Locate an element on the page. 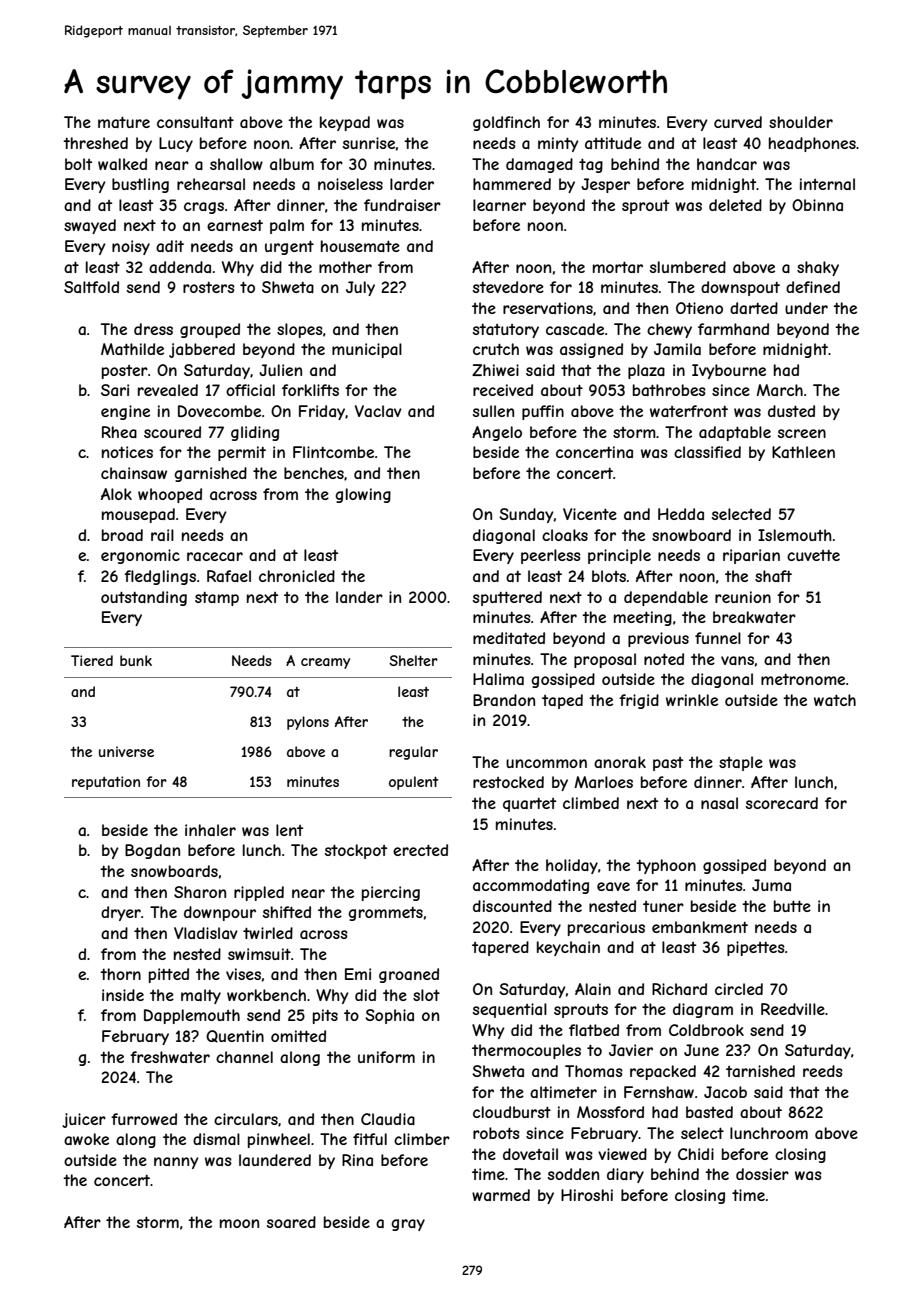 This document has height=1308, width=924. Hiroshi is located at coordinates (587, 1195).
